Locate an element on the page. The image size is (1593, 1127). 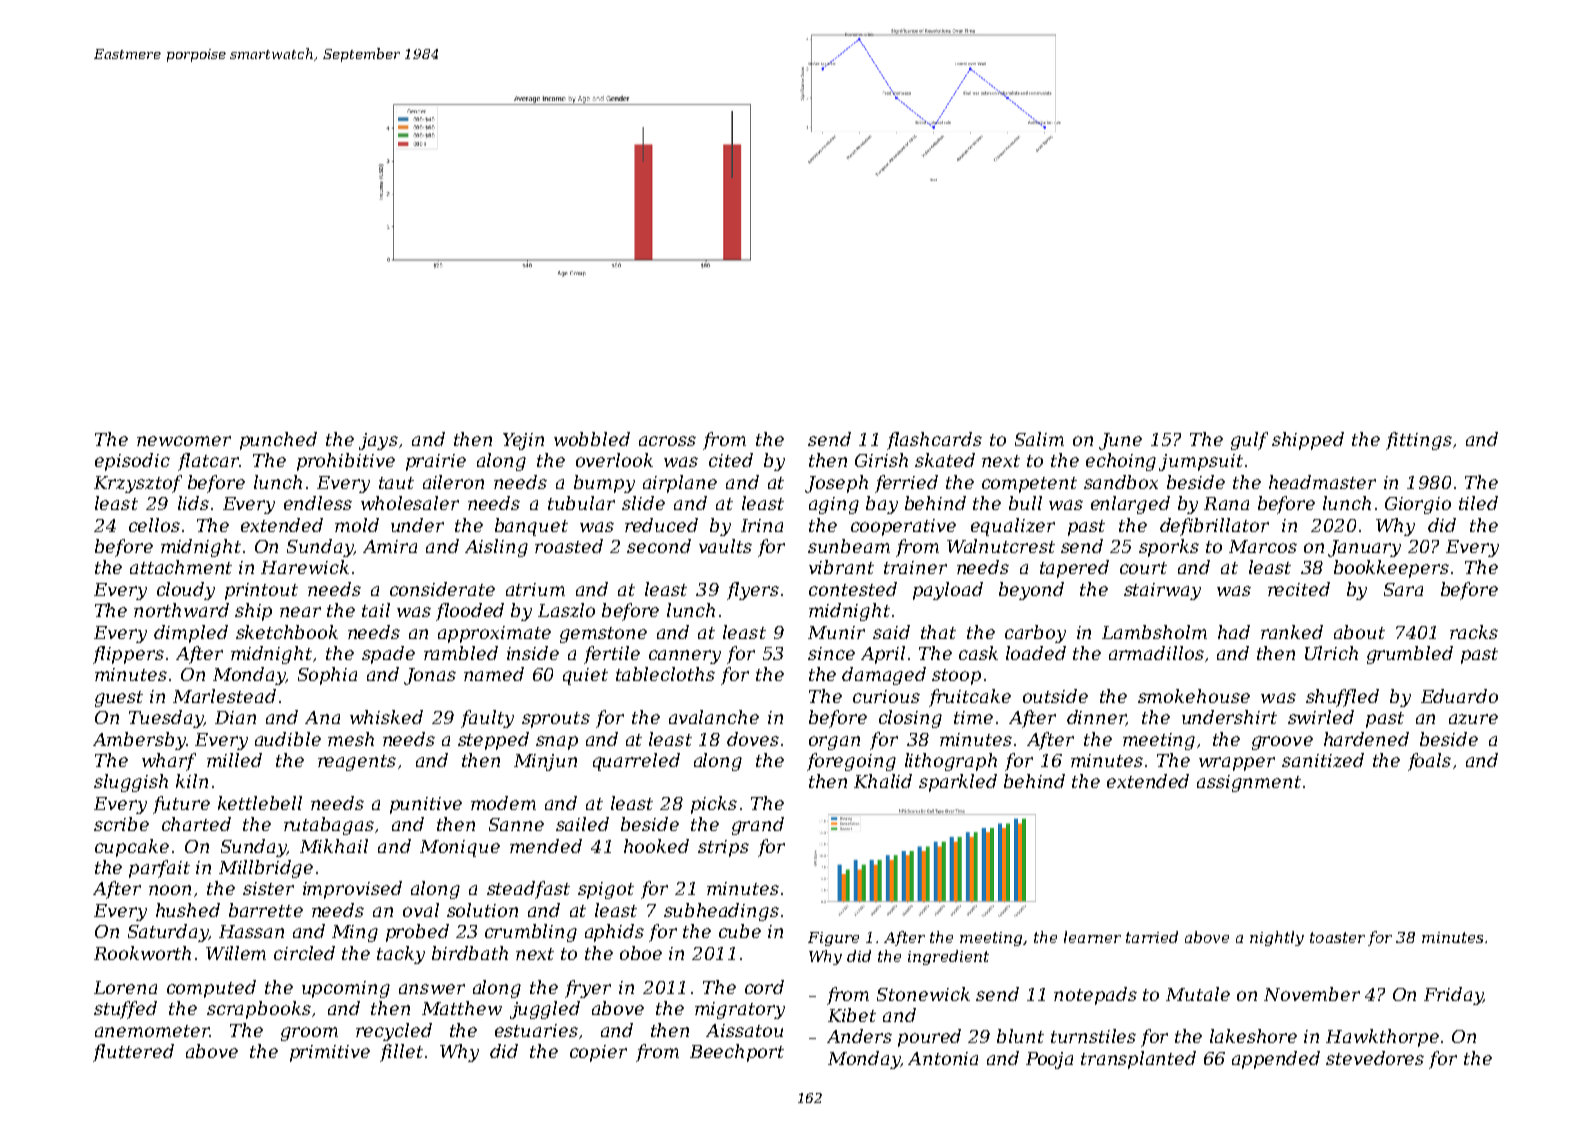
jumpsuit is located at coordinates (1201, 462).
